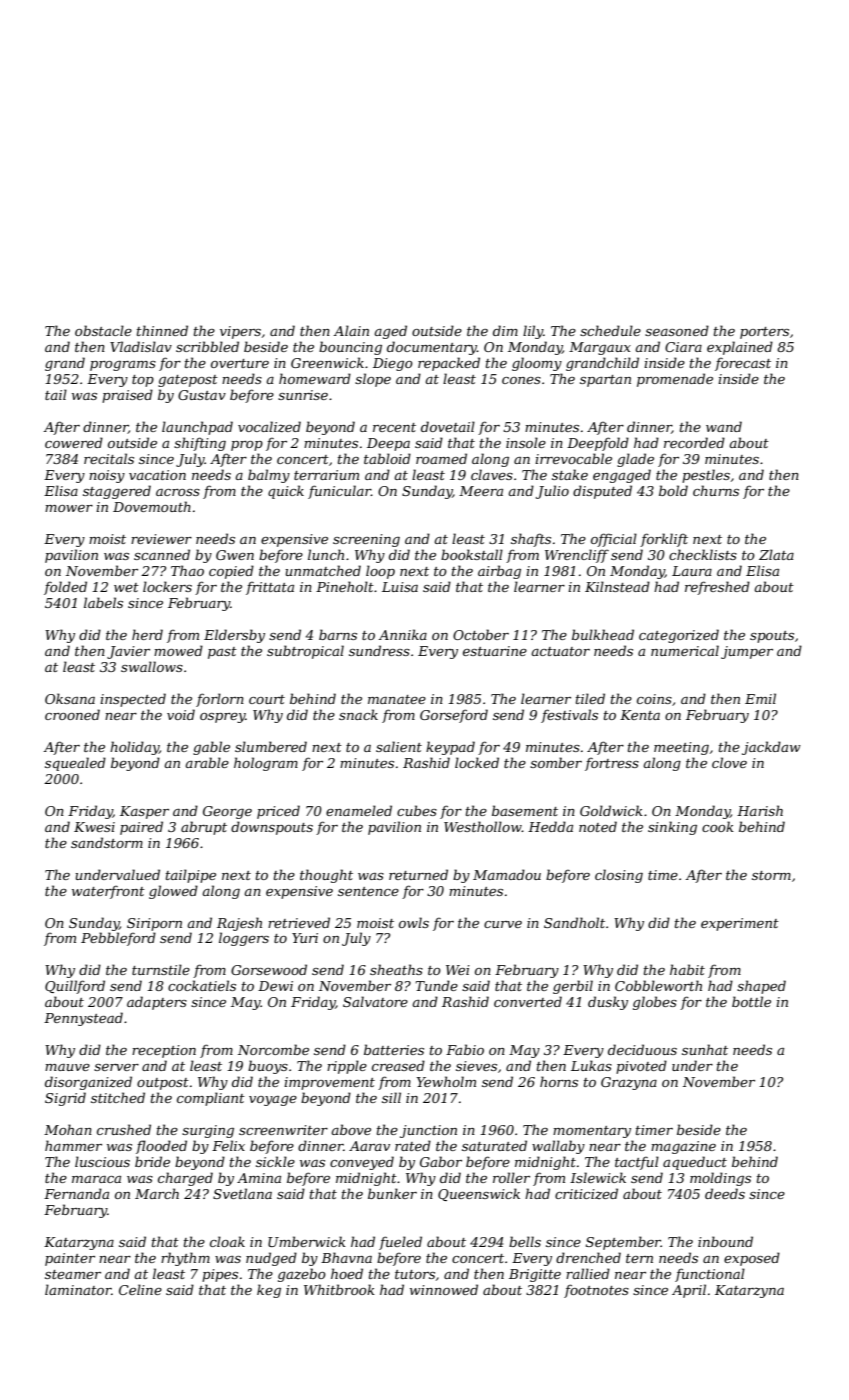 The width and height of the document is (849, 1400). What do you see at coordinates (103, 330) in the document?
I see `obstacle` at bounding box center [103, 330].
